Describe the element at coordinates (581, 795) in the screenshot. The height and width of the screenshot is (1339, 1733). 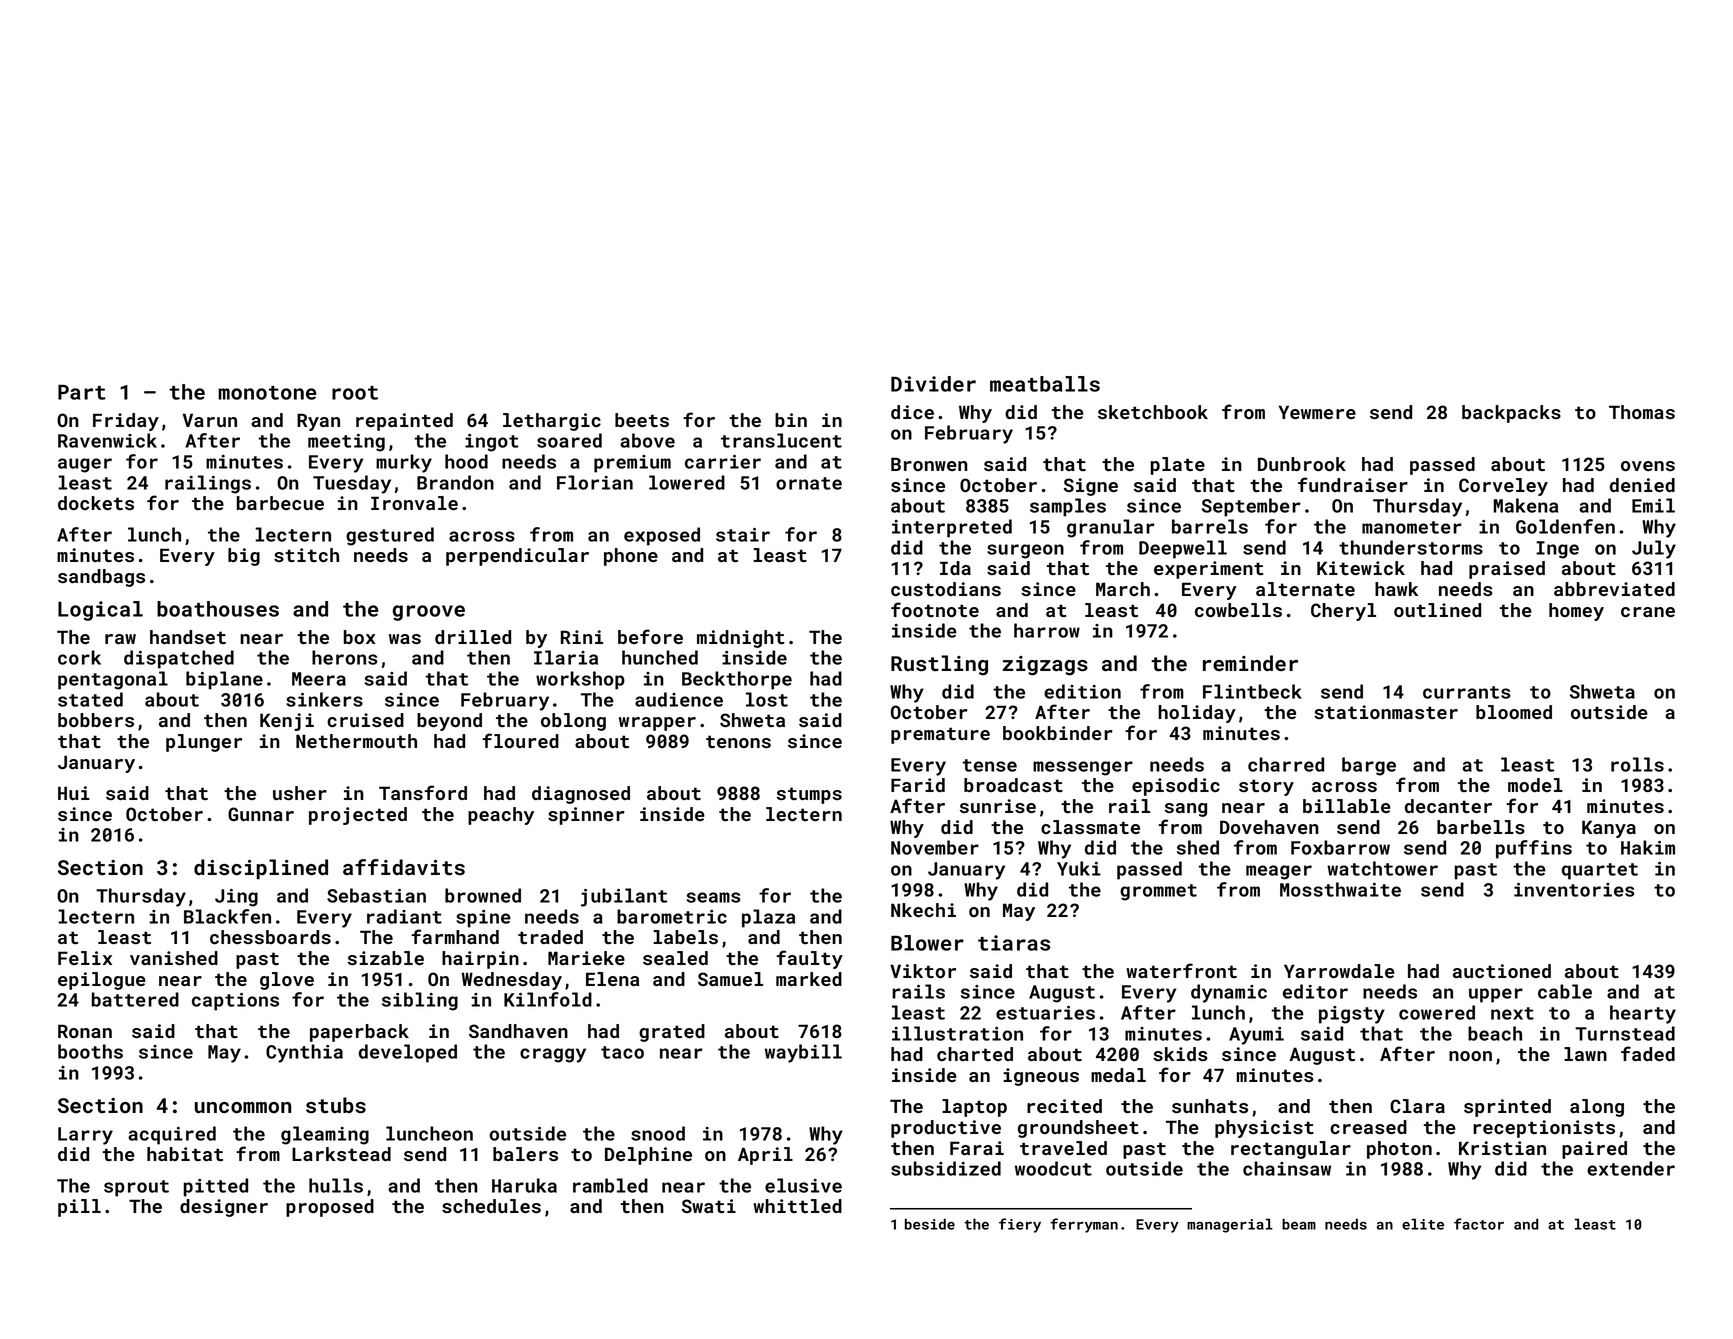
I see `diagnosed` at that location.
